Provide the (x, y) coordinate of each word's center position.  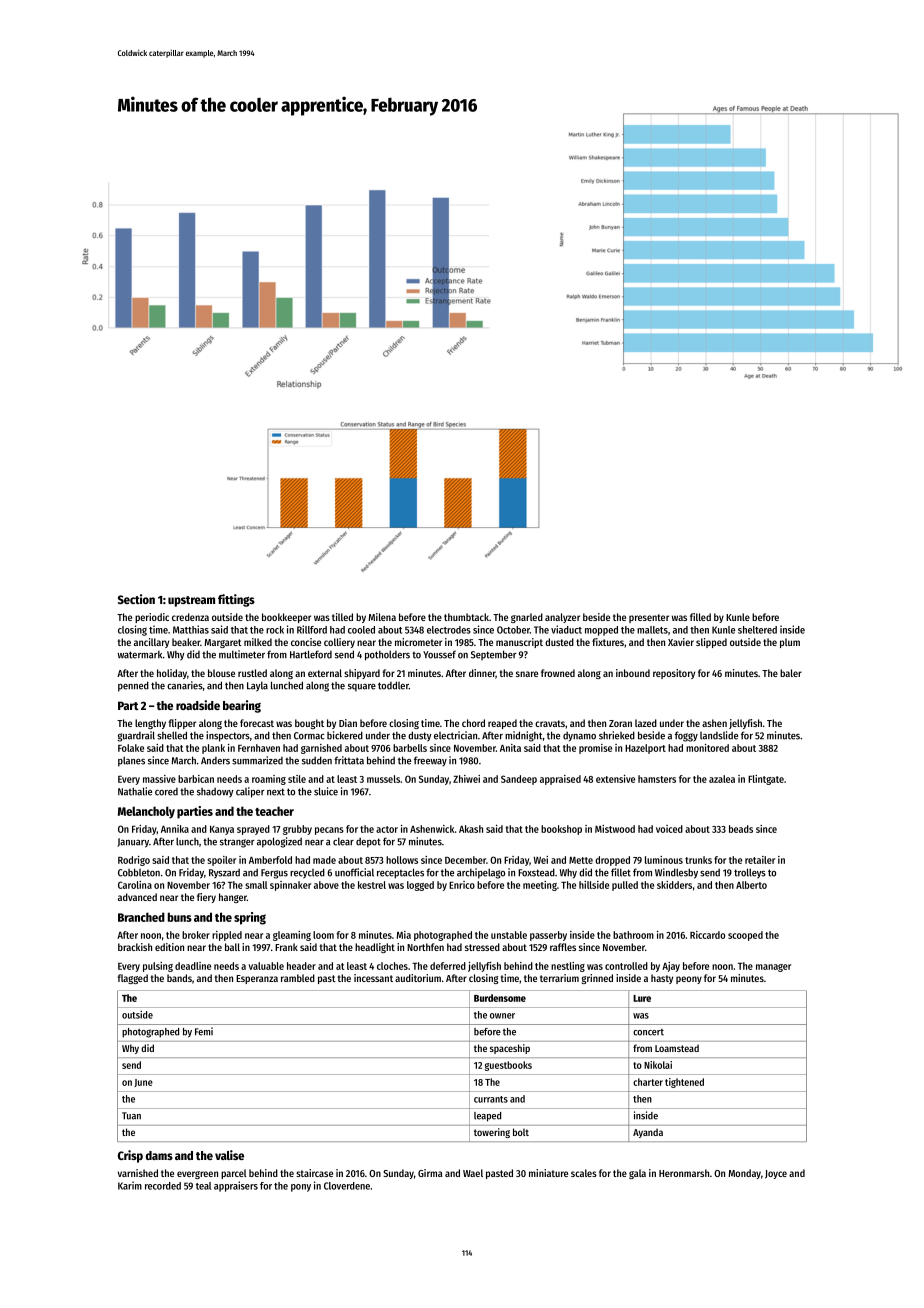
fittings (236, 600)
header (301, 966)
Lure (642, 998)
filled (700, 617)
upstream (191, 601)
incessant (373, 978)
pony (301, 1188)
